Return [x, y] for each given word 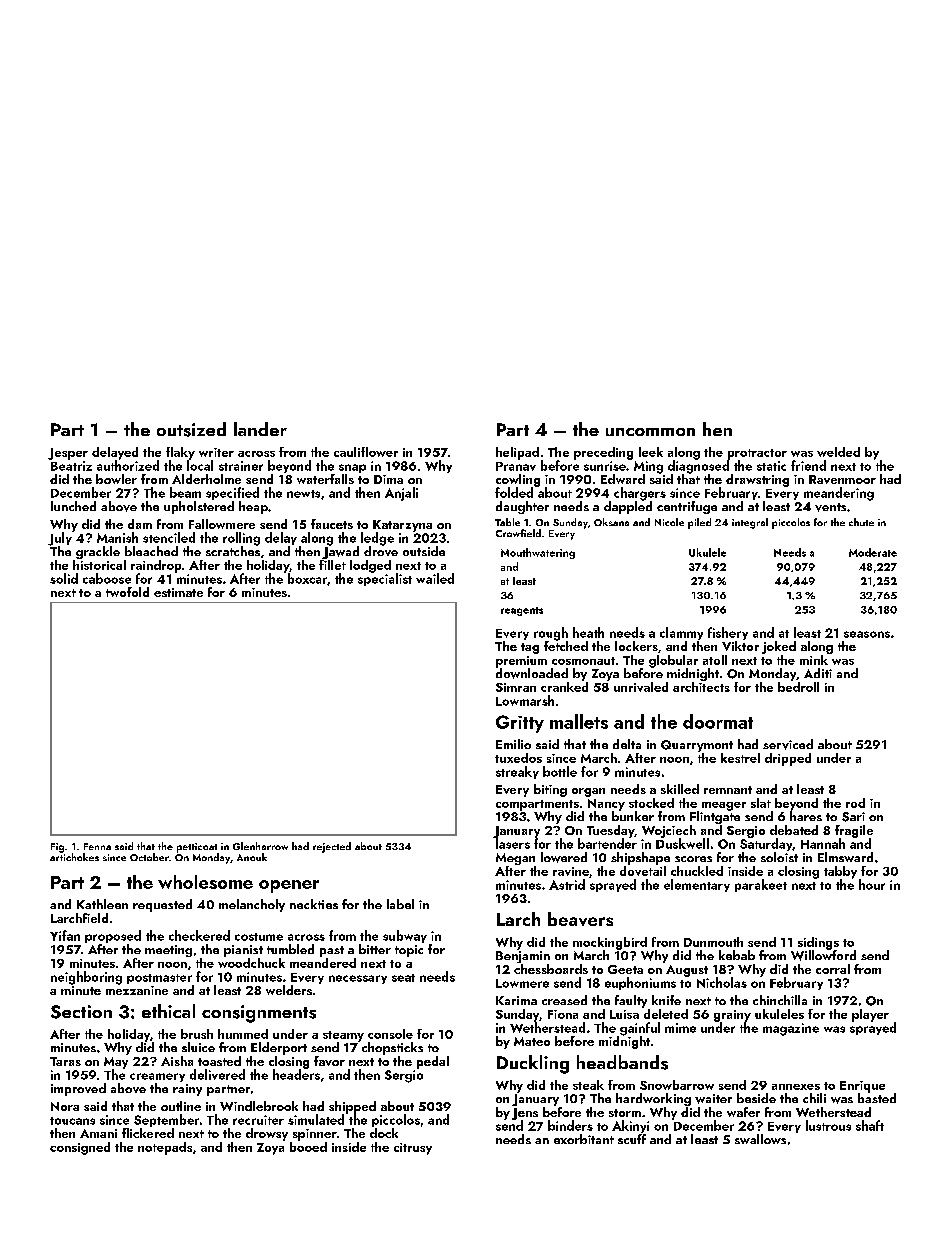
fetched [566, 646]
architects [701, 687]
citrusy [413, 1149]
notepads [165, 1148]
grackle [98, 552]
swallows [760, 1139]
